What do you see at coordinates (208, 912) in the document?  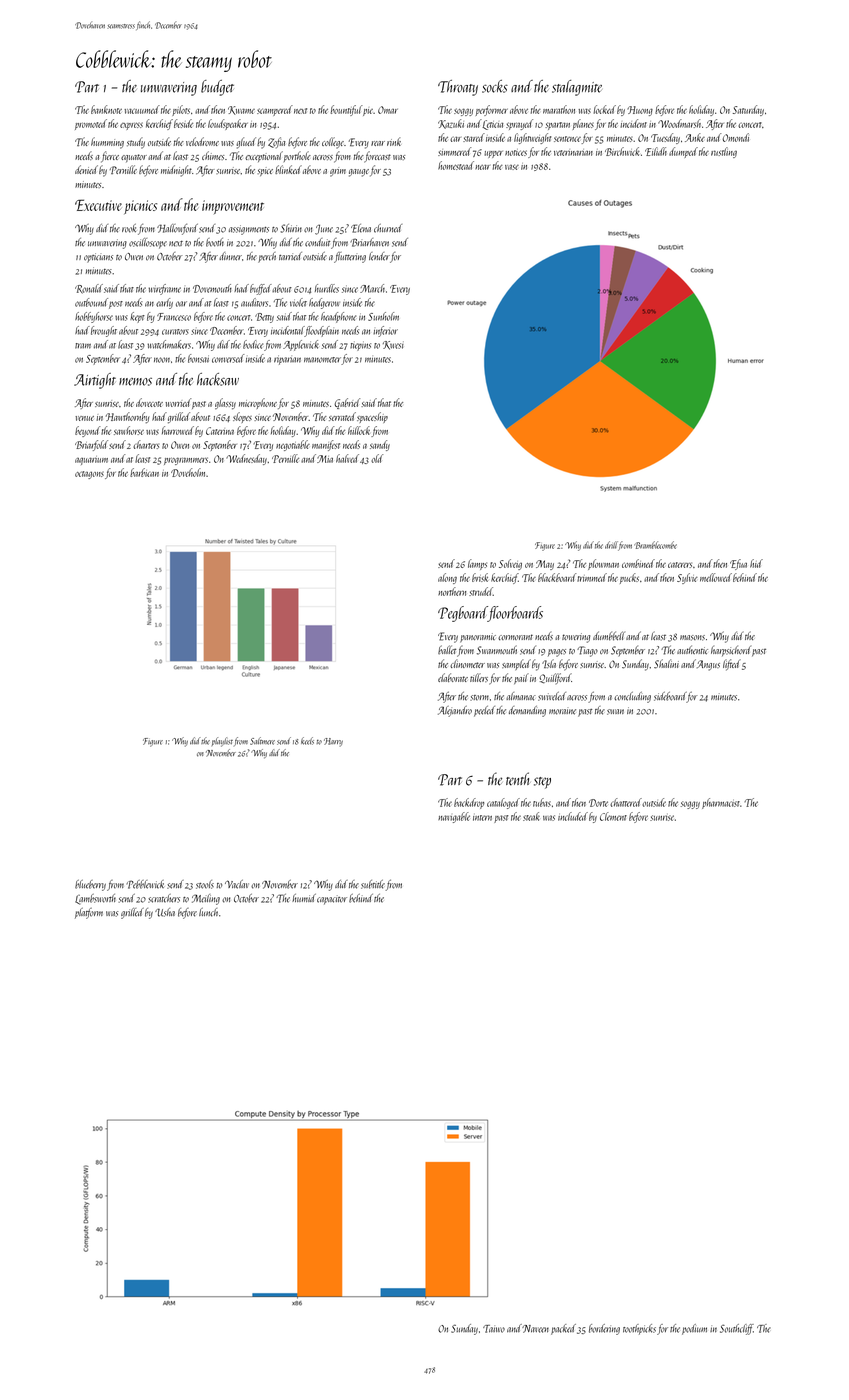 I see `lunch` at bounding box center [208, 912].
